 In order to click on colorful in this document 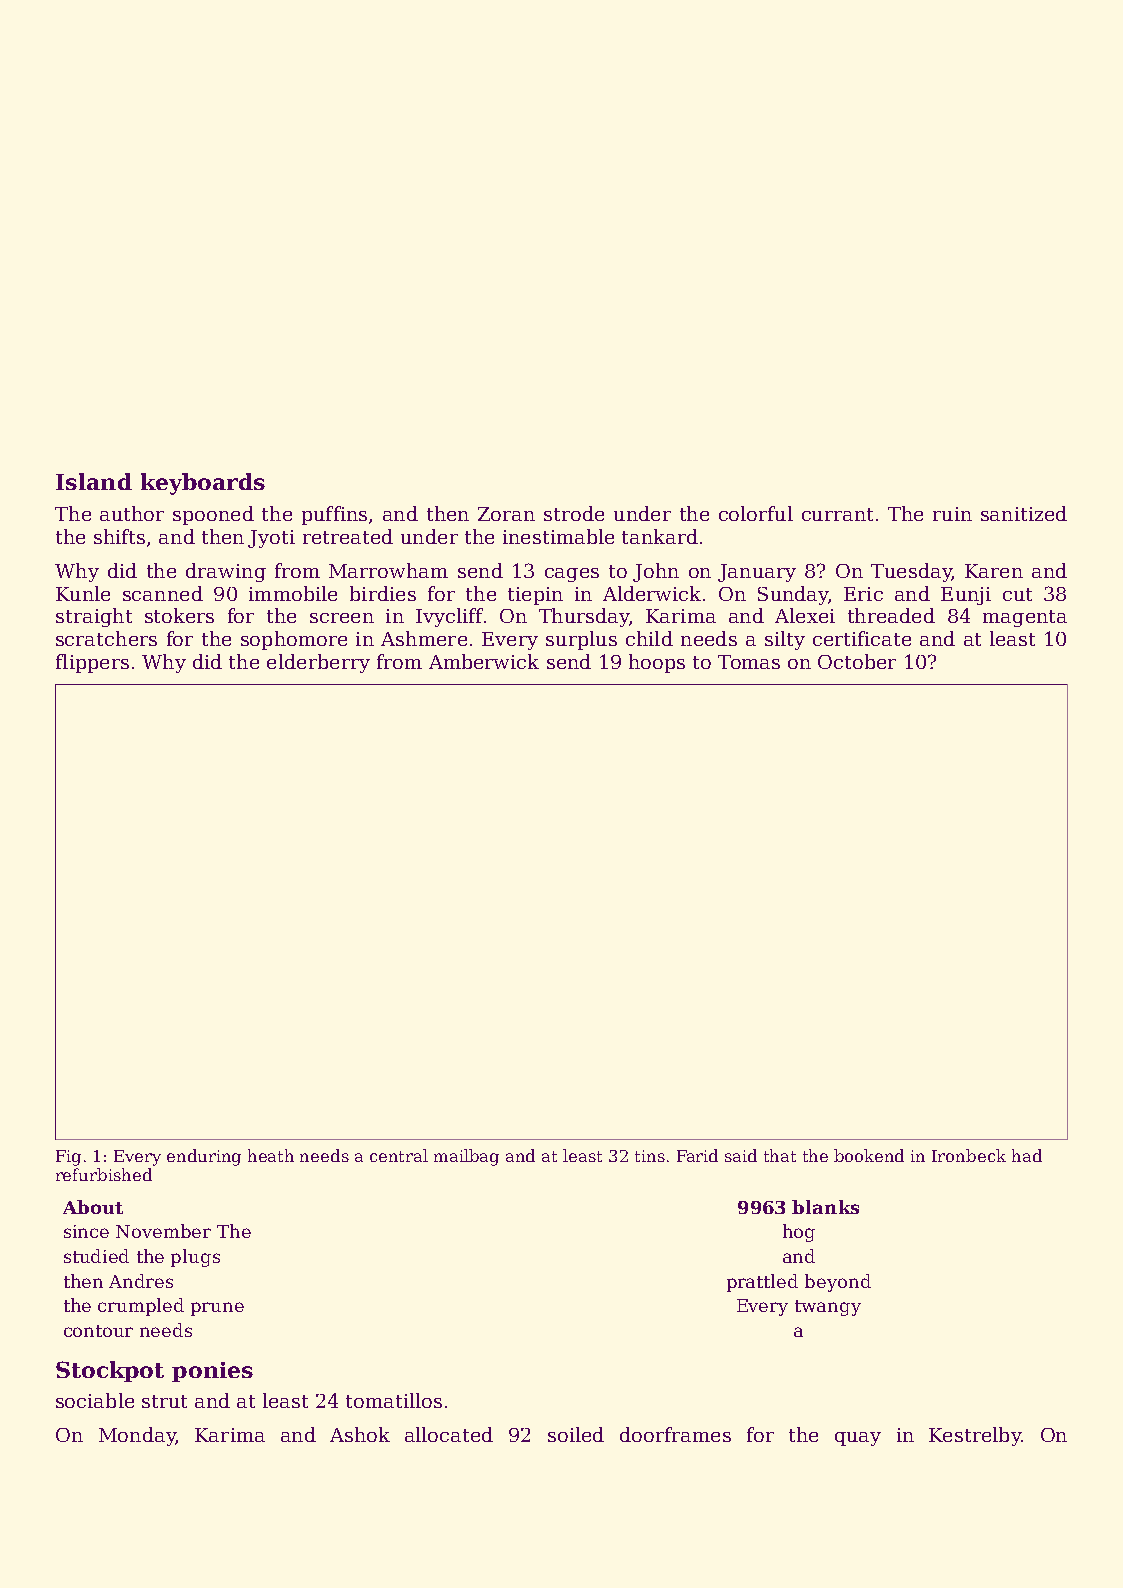, I will do `click(756, 513)`.
